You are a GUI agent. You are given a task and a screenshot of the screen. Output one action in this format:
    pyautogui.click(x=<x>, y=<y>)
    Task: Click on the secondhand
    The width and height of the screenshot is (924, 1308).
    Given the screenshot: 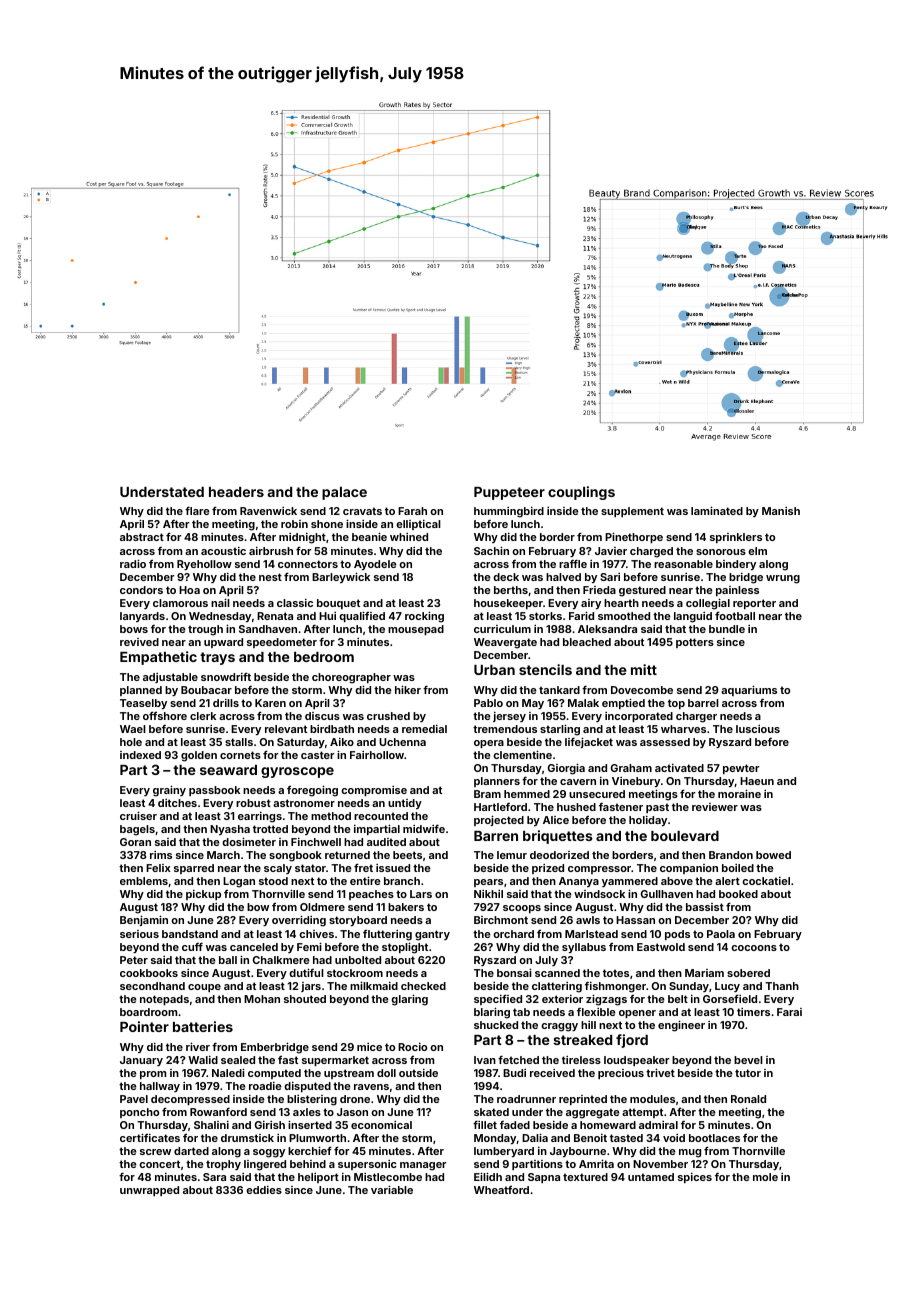 What is the action you would take?
    pyautogui.click(x=152, y=986)
